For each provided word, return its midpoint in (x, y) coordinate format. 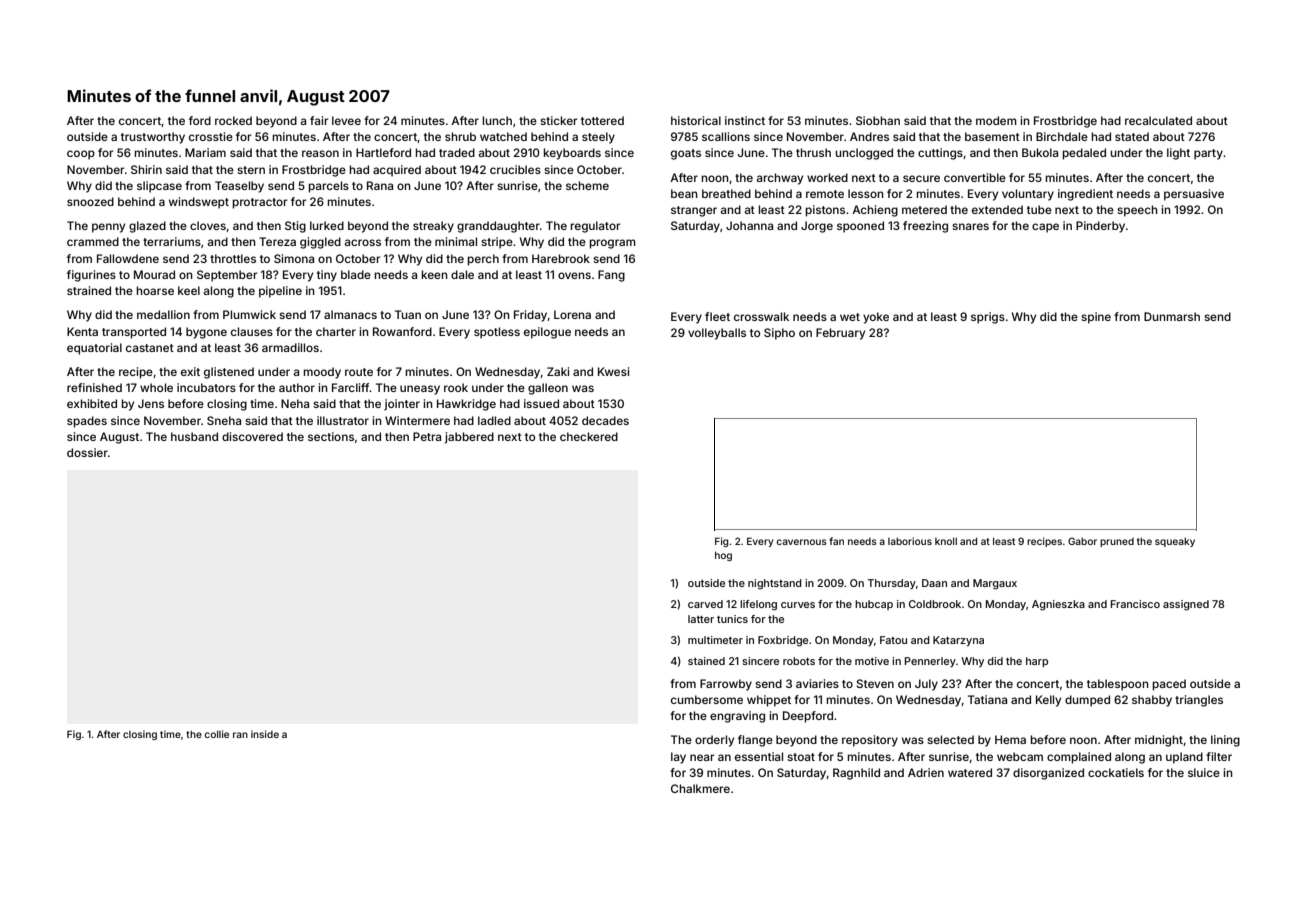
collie (216, 734)
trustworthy (153, 138)
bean (684, 193)
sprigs (988, 318)
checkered (589, 436)
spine (1096, 318)
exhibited (92, 403)
